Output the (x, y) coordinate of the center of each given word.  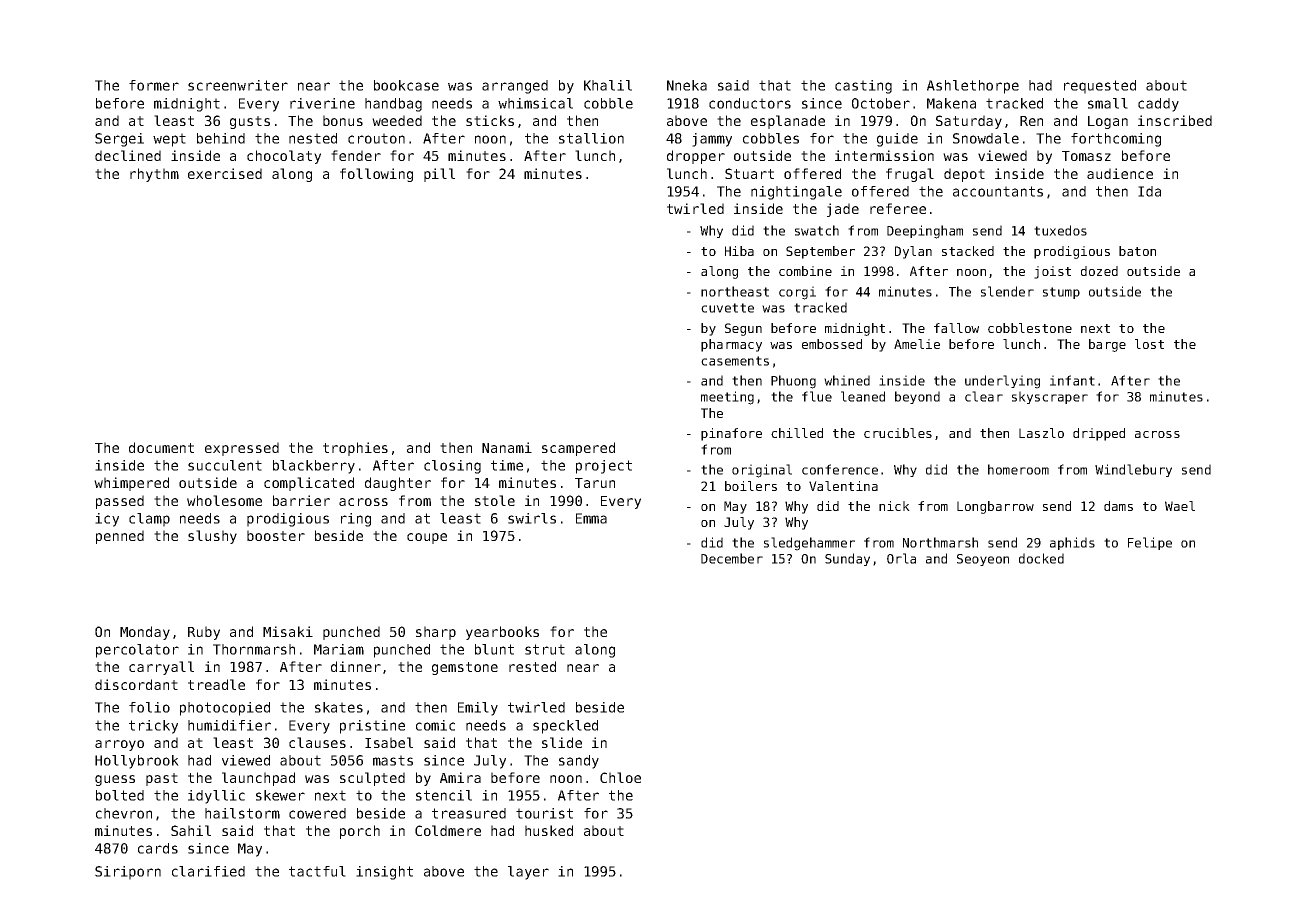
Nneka (687, 85)
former (154, 85)
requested (1100, 87)
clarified (208, 871)
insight (384, 873)
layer (528, 873)
